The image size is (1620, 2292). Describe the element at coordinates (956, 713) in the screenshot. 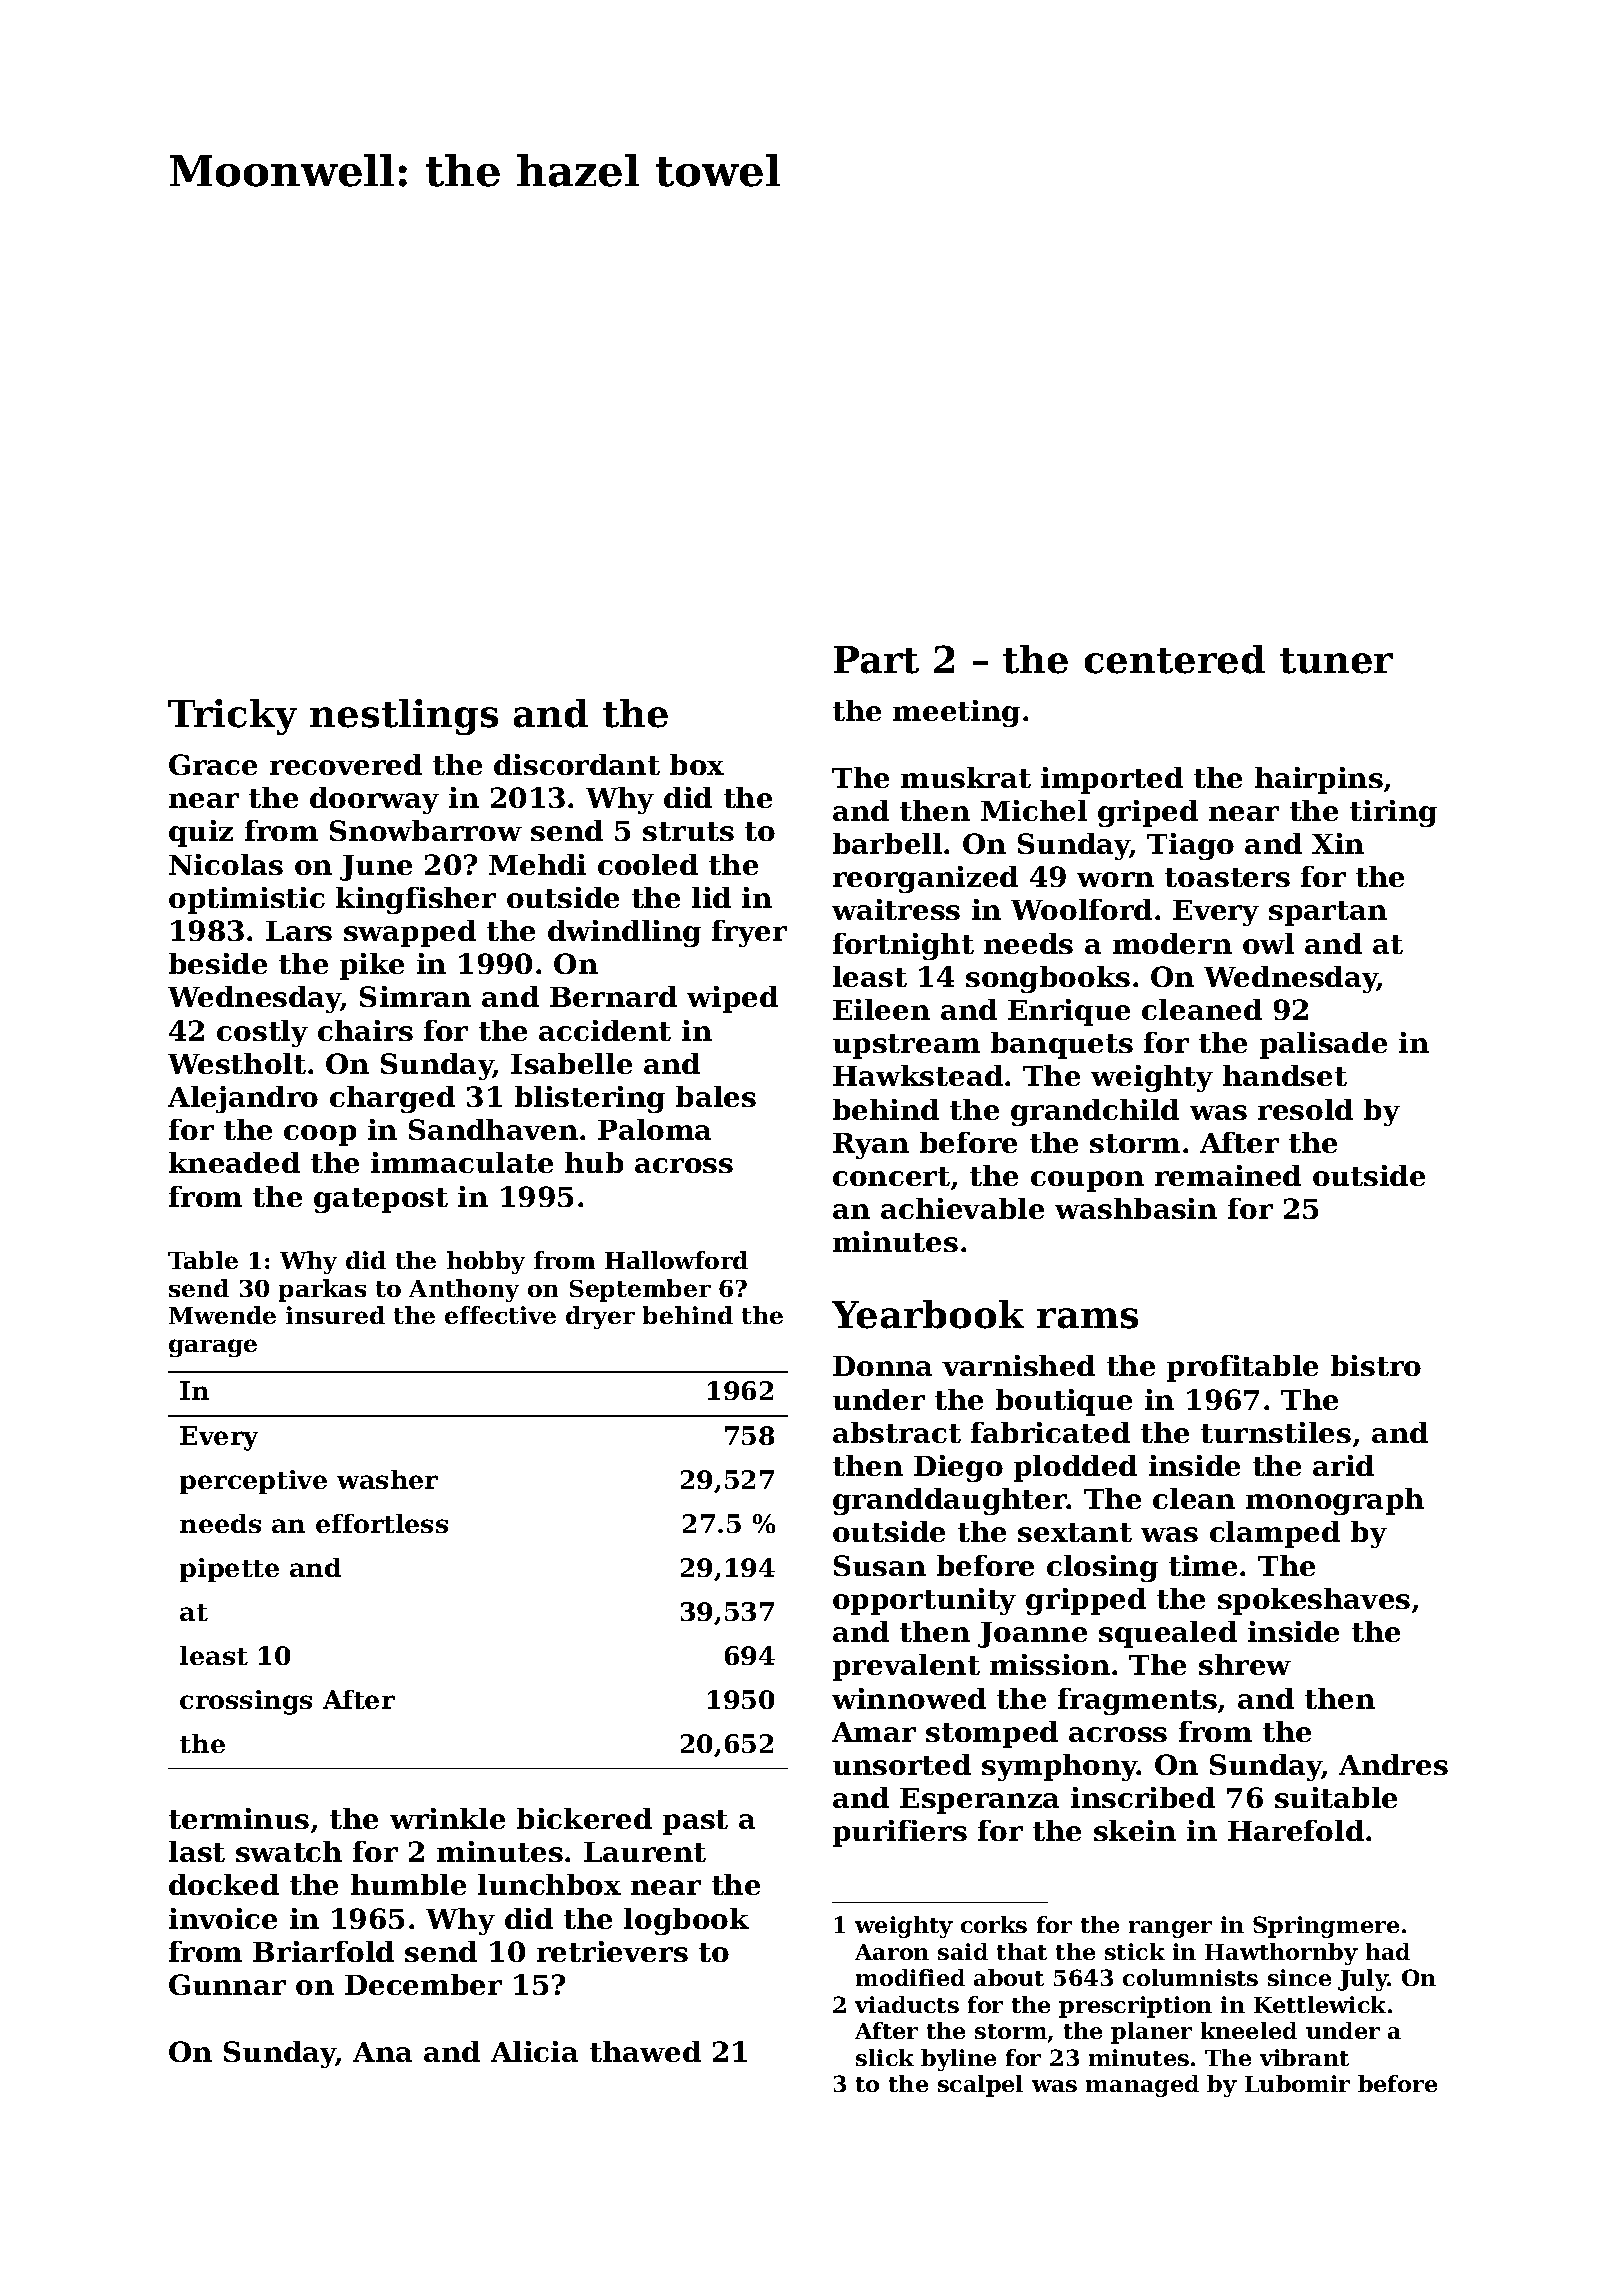

I see `meeting` at that location.
